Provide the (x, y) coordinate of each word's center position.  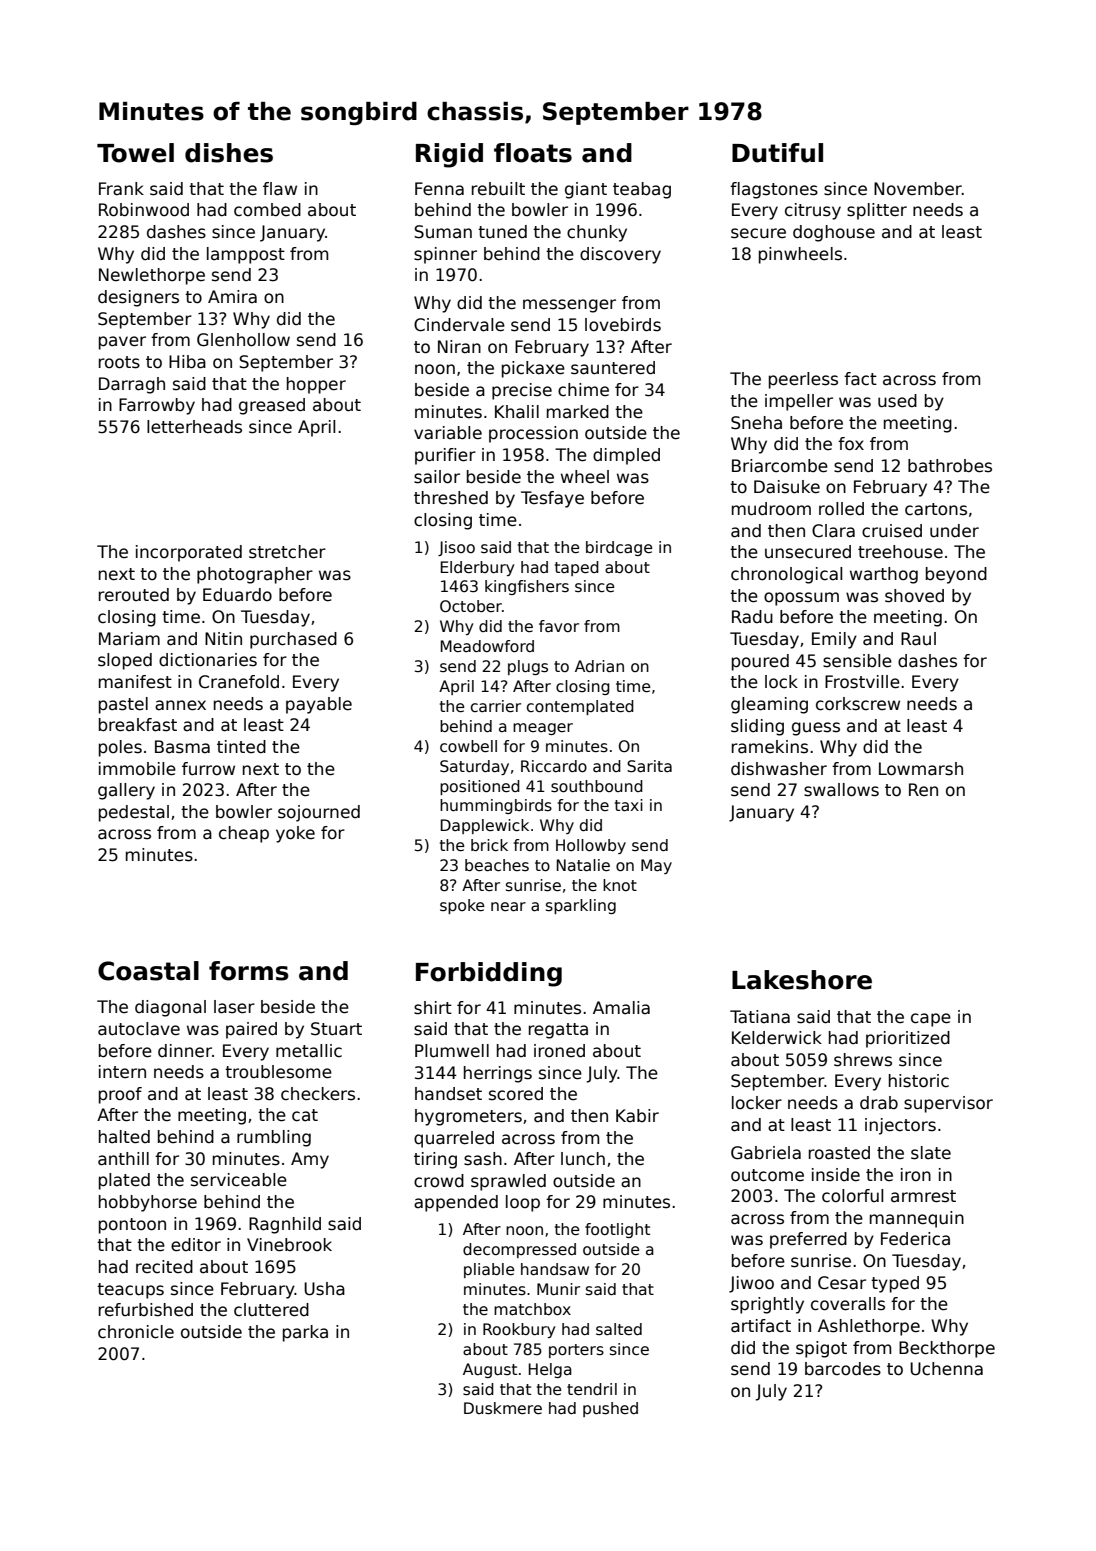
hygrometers (468, 1117)
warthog (884, 575)
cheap (244, 834)
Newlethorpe (152, 276)
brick (489, 845)
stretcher (287, 552)
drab (879, 1103)
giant (586, 190)
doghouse (834, 233)
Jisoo (456, 548)
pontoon (132, 1226)
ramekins (770, 747)
